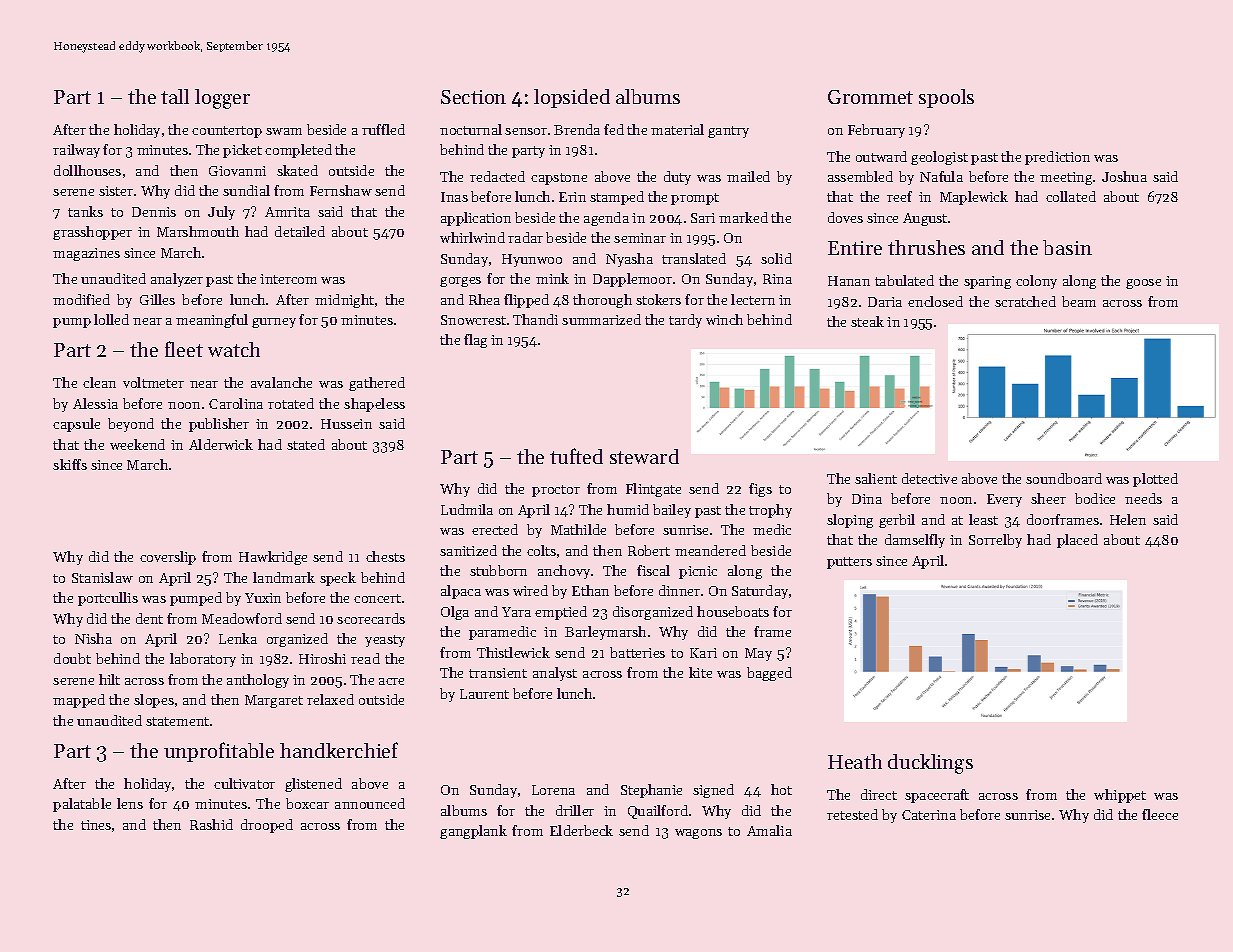 The height and width of the image is (952, 1233). Describe the element at coordinates (606, 219) in the image. I see `agenda` at that location.
